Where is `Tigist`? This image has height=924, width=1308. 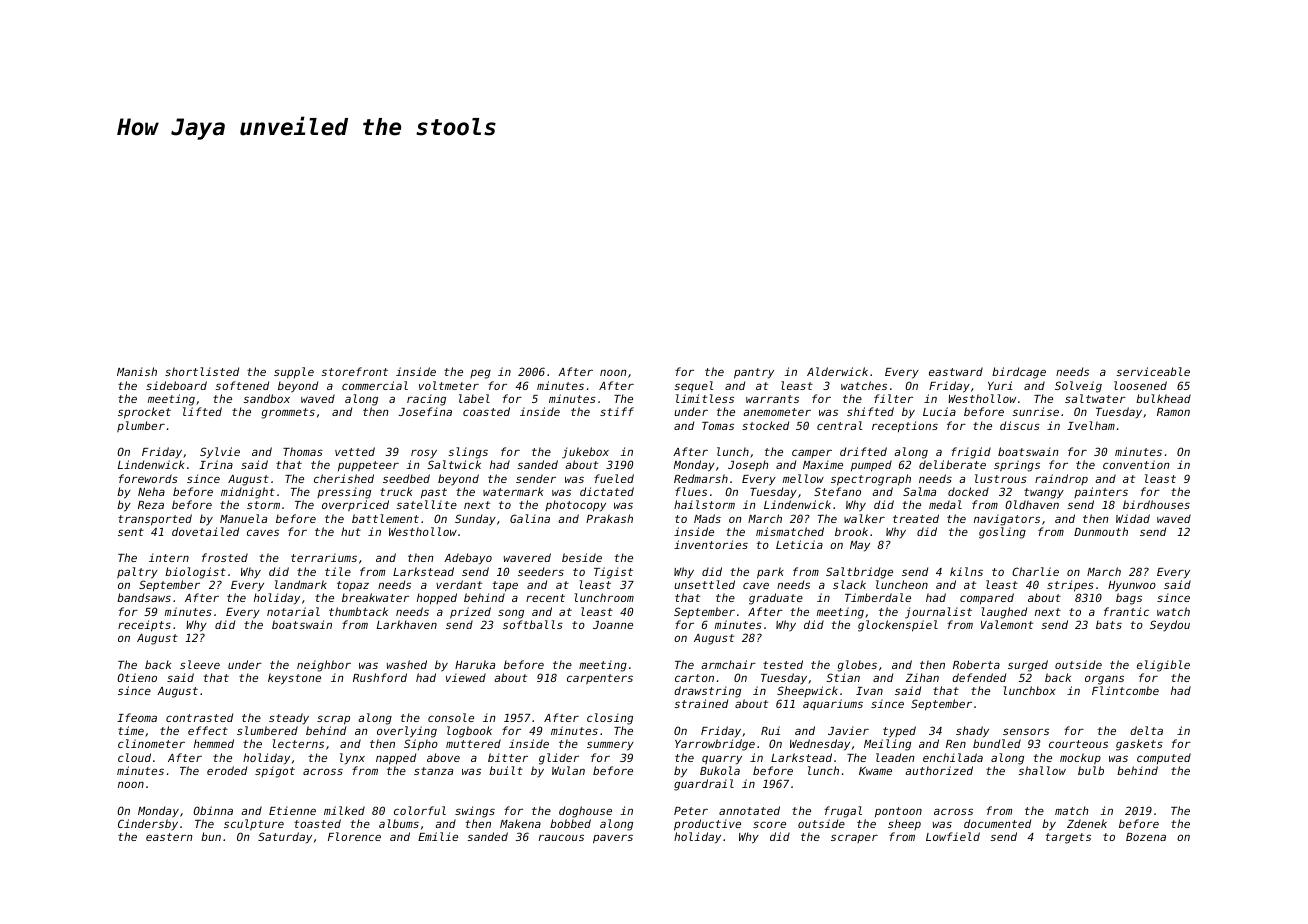 Tigist is located at coordinates (613, 573).
